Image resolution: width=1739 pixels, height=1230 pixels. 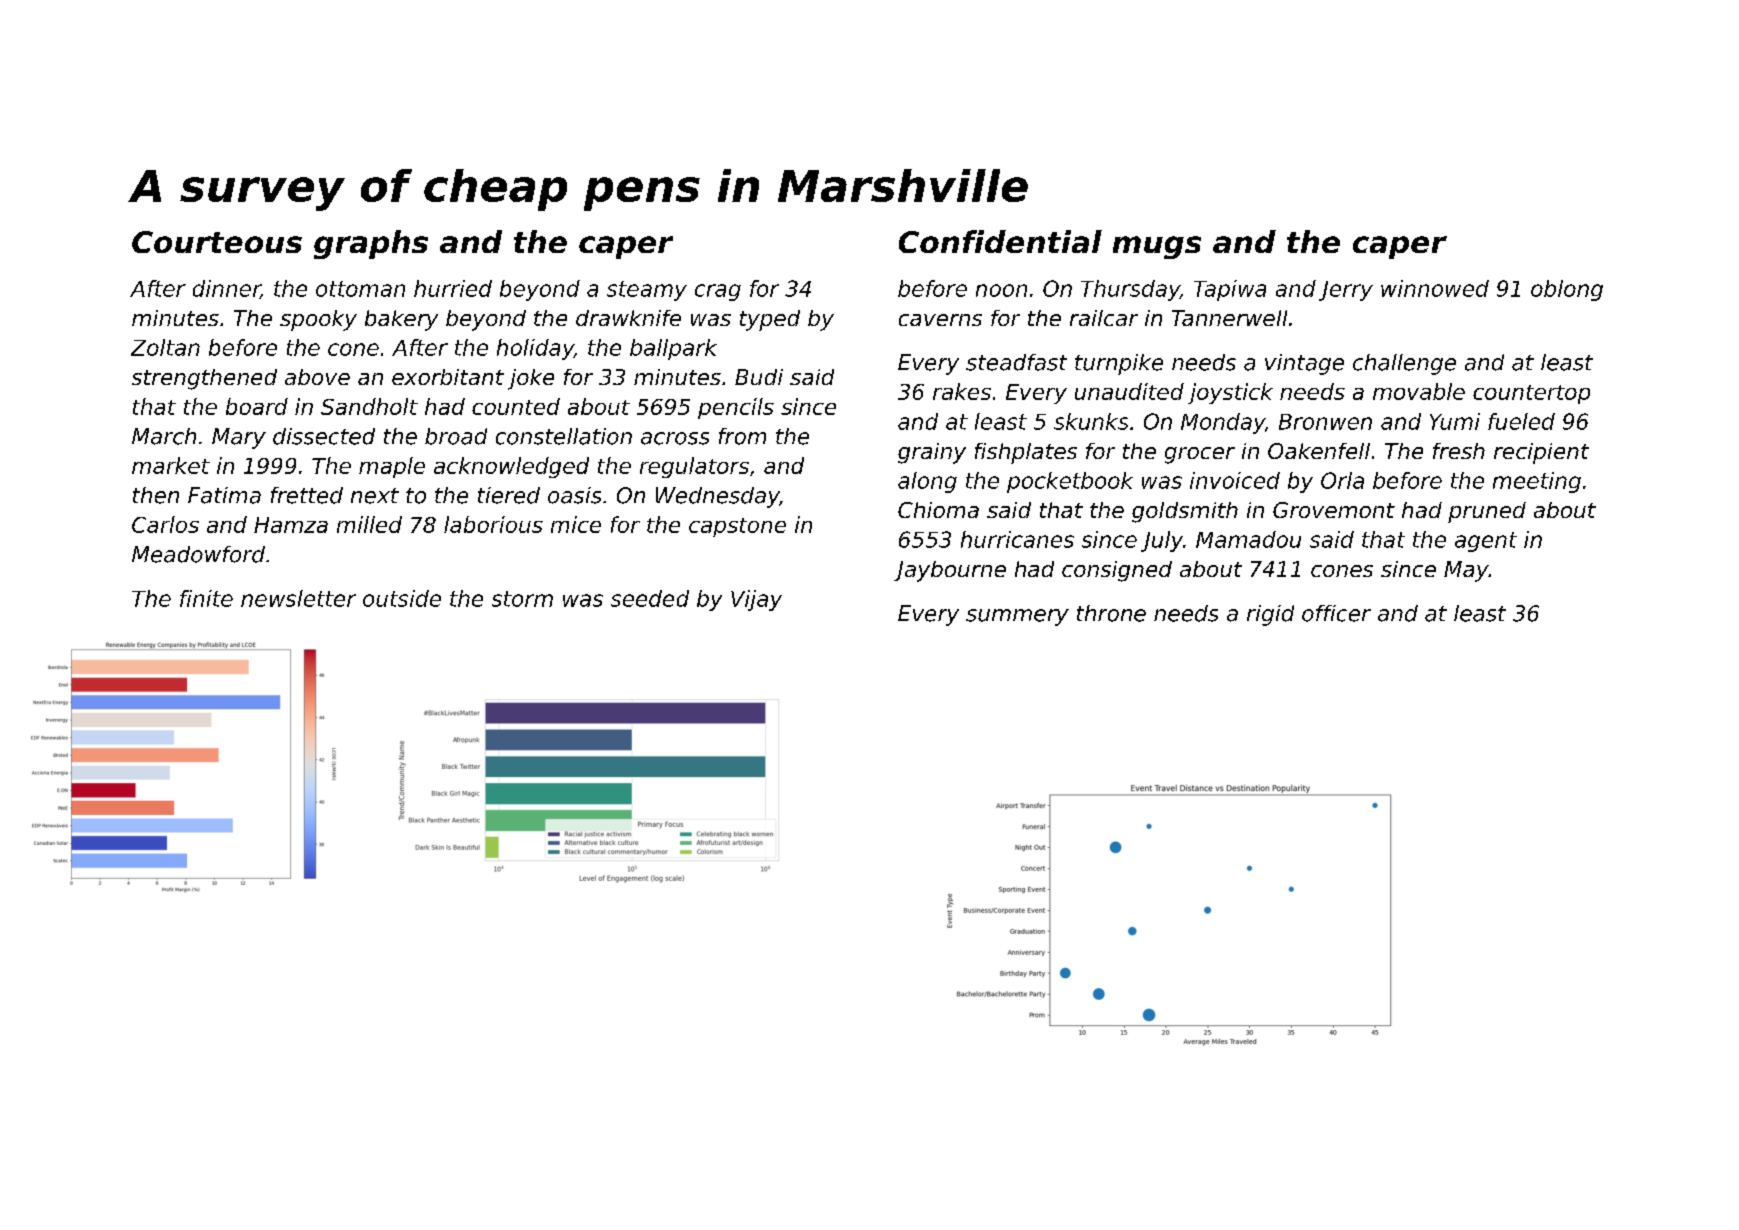 What do you see at coordinates (1117, 571) in the page?
I see `consigned` at bounding box center [1117, 571].
